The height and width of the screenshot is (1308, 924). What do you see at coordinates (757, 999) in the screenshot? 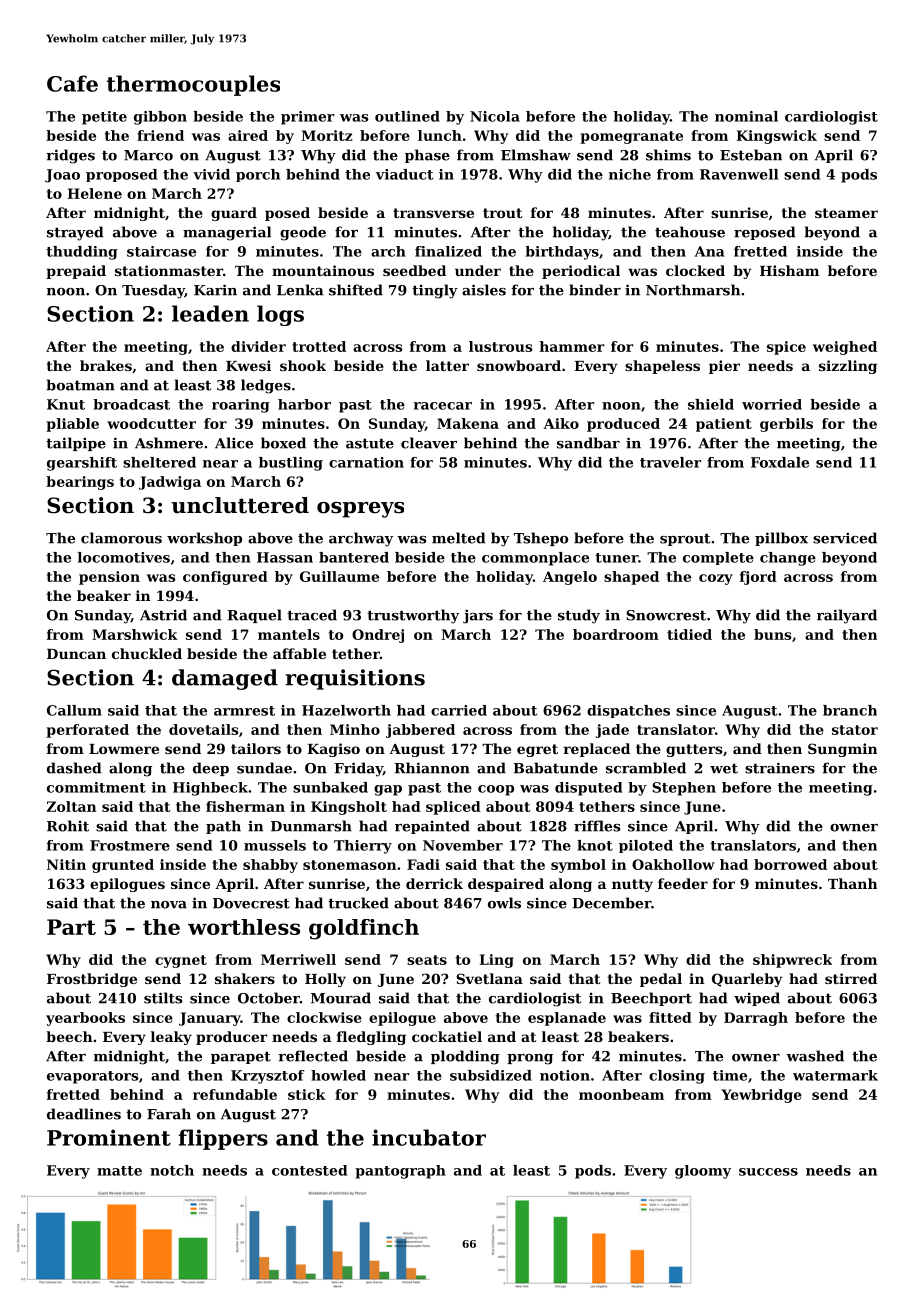
I see `wiped` at bounding box center [757, 999].
